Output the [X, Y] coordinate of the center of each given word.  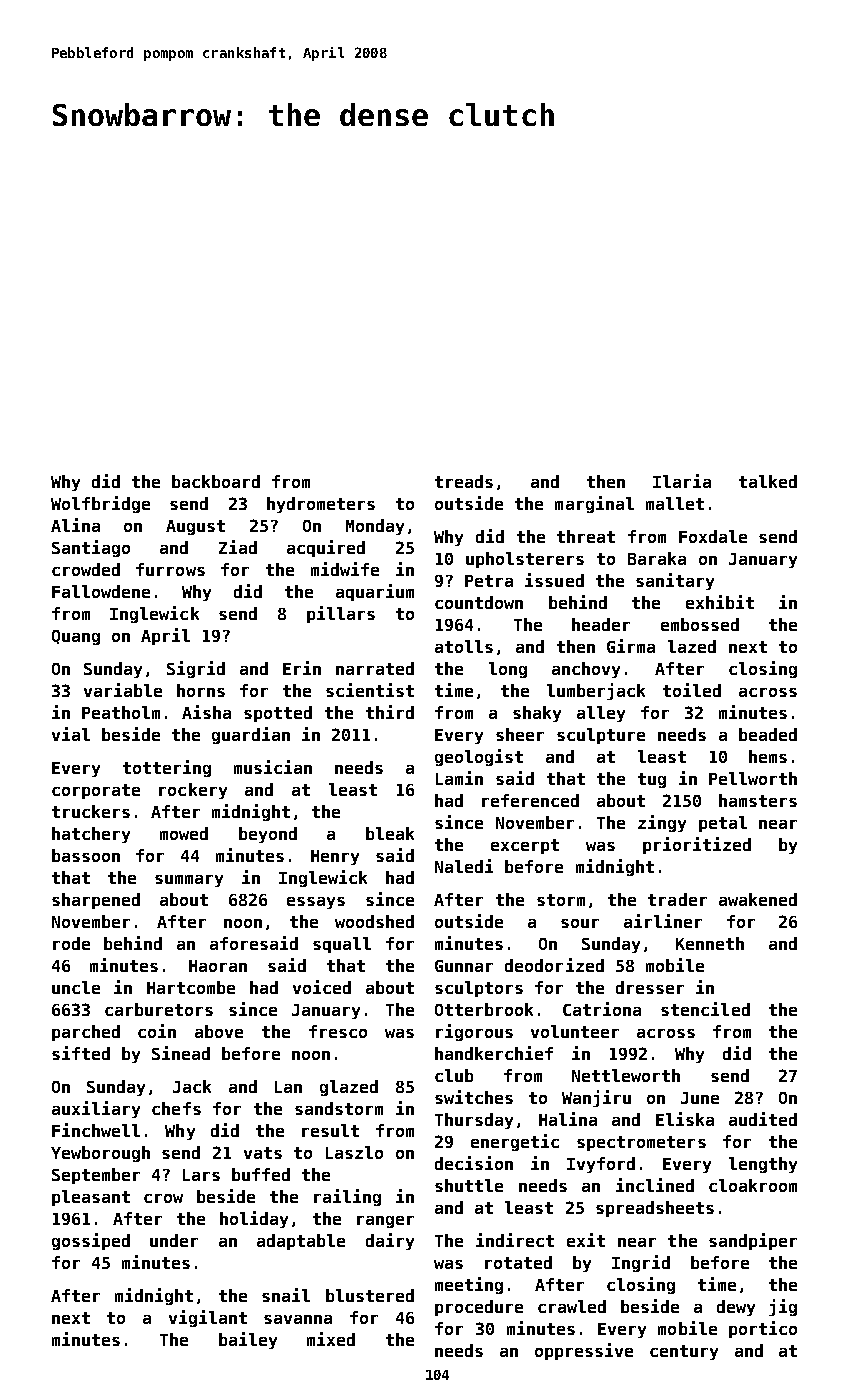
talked [768, 481]
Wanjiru [596, 1098]
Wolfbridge [100, 504]
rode [71, 943]
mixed [331, 1339]
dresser [650, 987]
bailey [248, 1340]
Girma [631, 646]
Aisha [206, 712]
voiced [322, 987]
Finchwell [96, 1130]
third [390, 712]
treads [464, 481]
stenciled [705, 1009]
